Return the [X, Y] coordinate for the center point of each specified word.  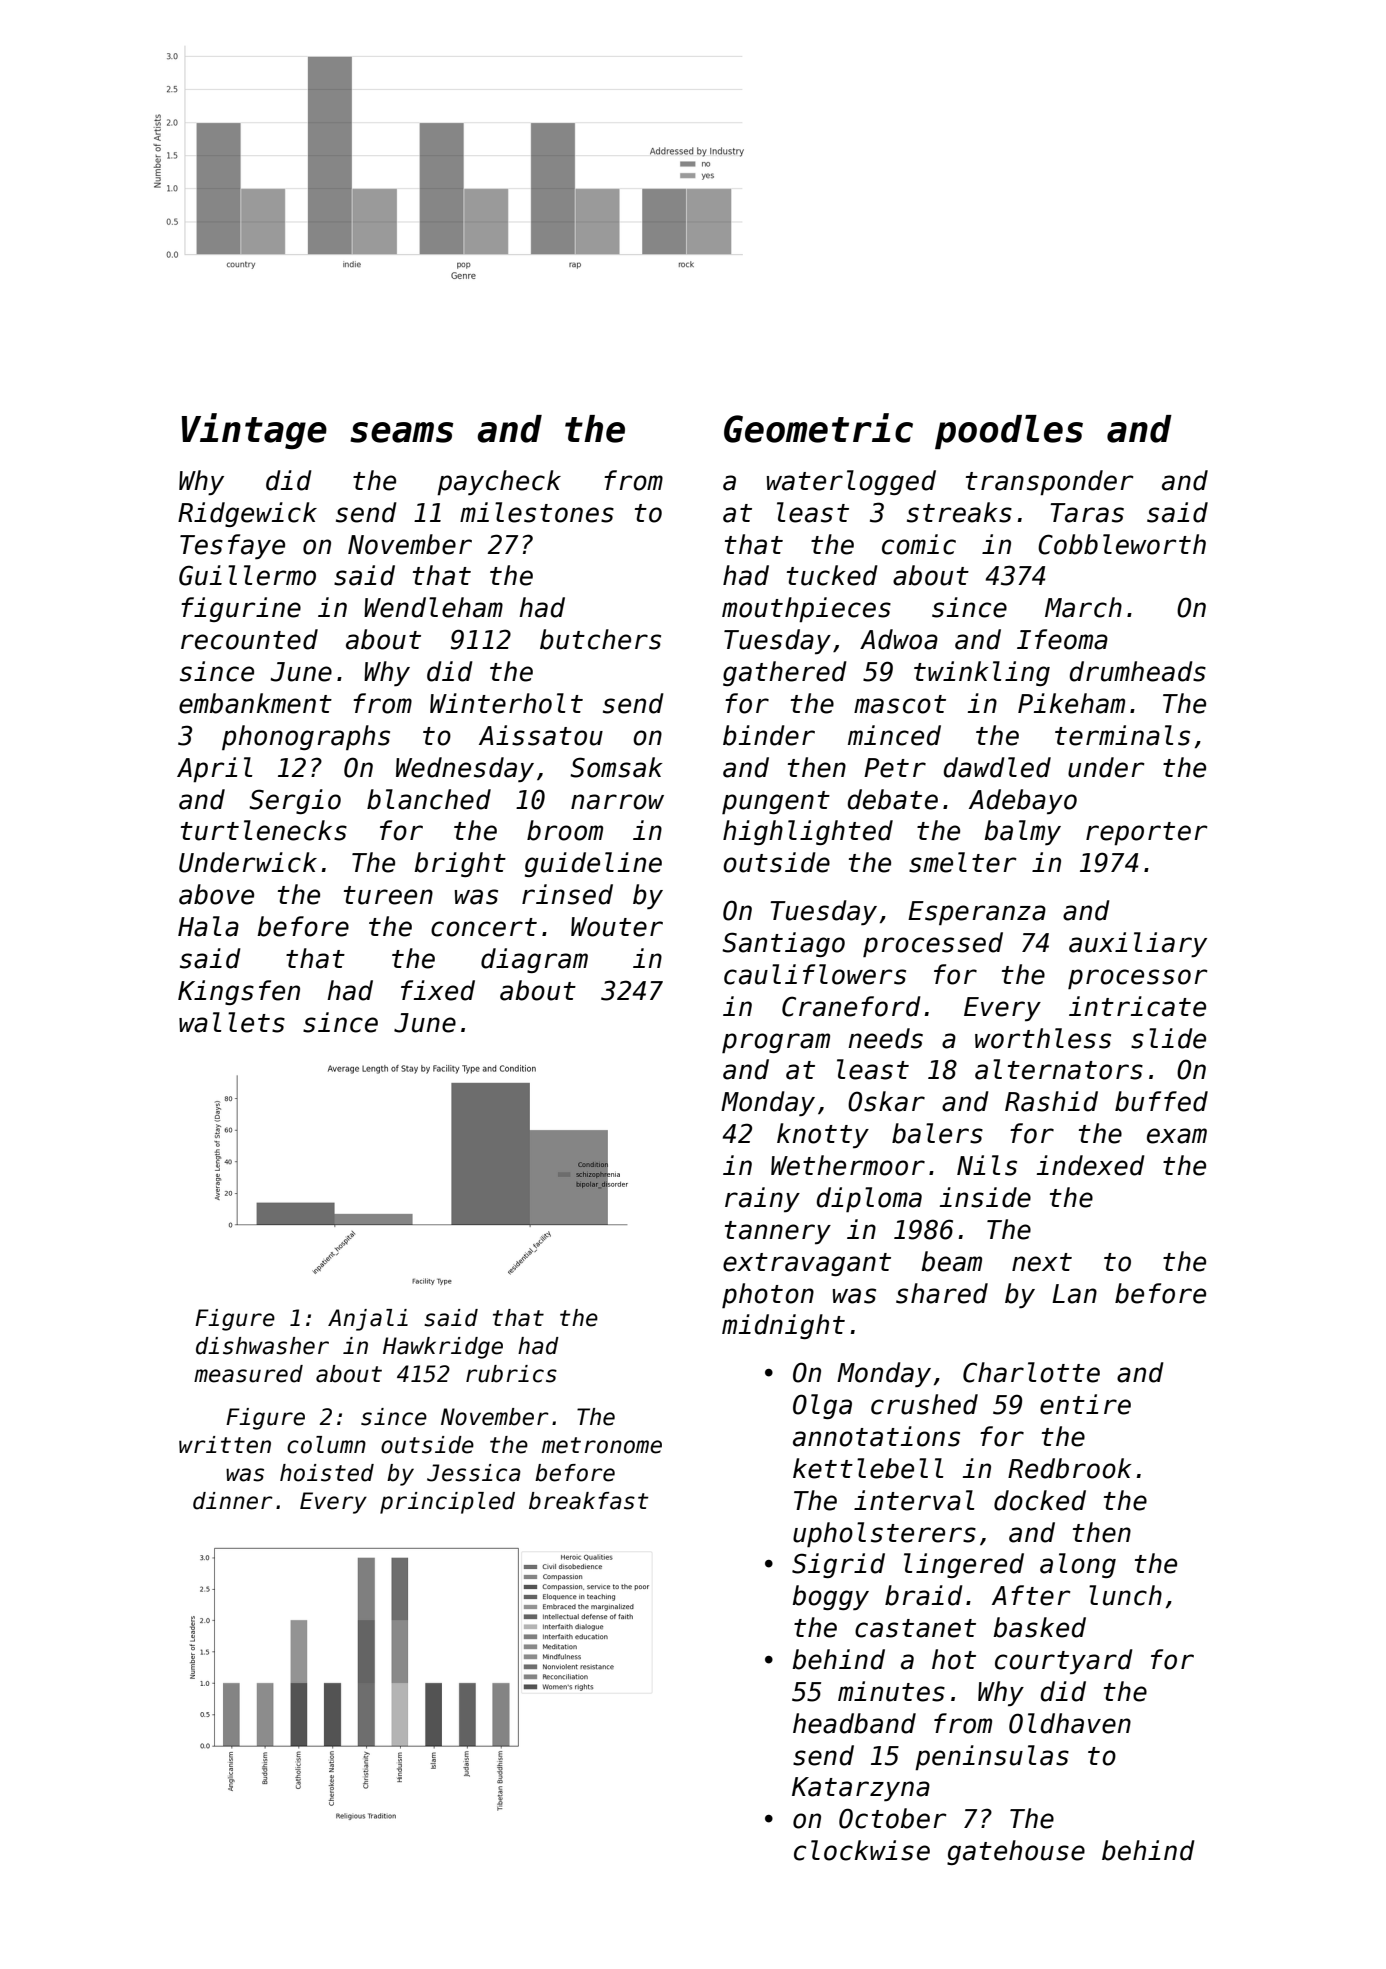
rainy [762, 1199]
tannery [778, 1232]
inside [985, 1197]
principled [447, 1503]
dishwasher [262, 1346]
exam [1177, 1136]
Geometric [818, 428]
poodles [1009, 432]
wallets [232, 1022]
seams [402, 432]
